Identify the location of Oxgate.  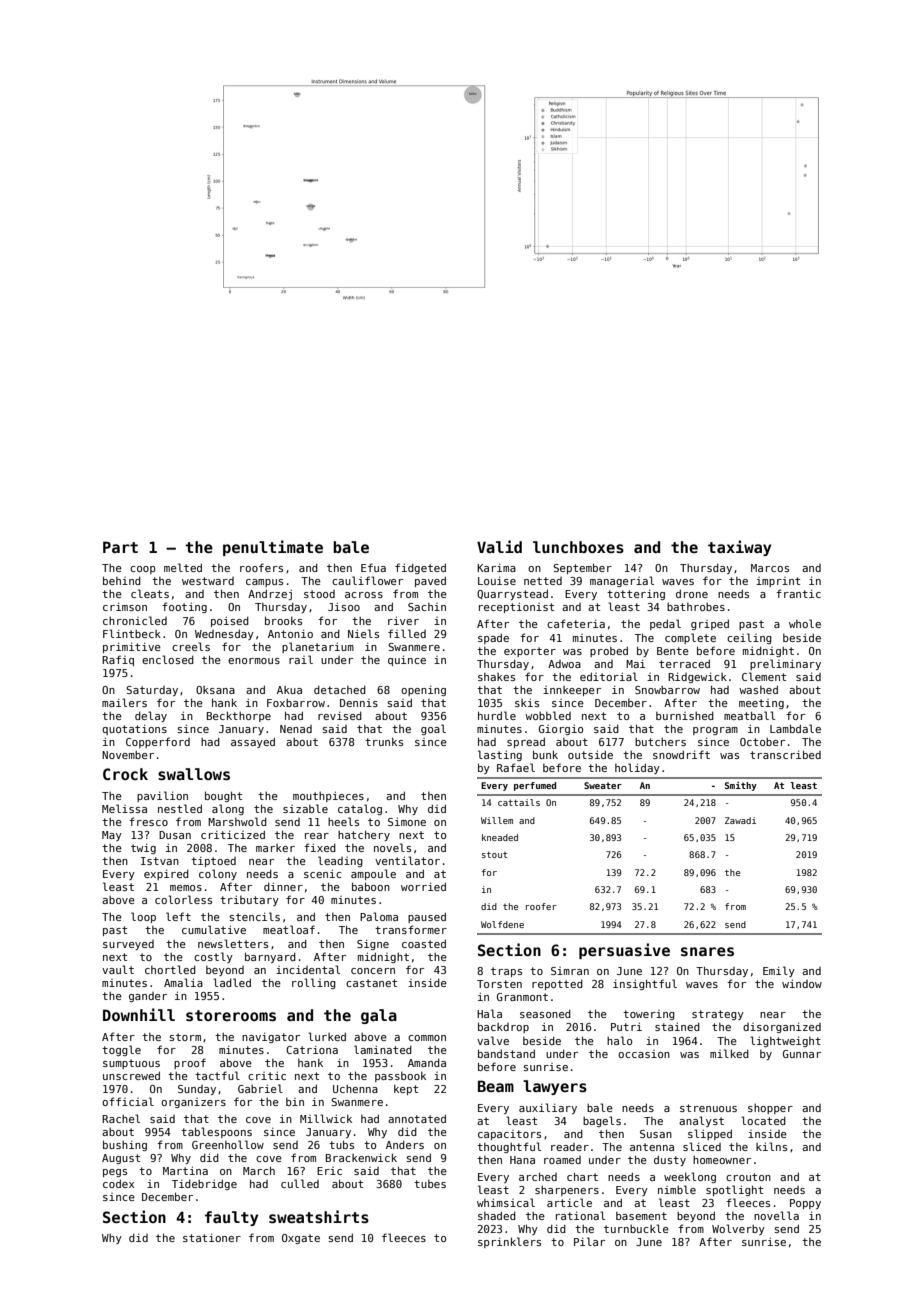
(301, 1239).
